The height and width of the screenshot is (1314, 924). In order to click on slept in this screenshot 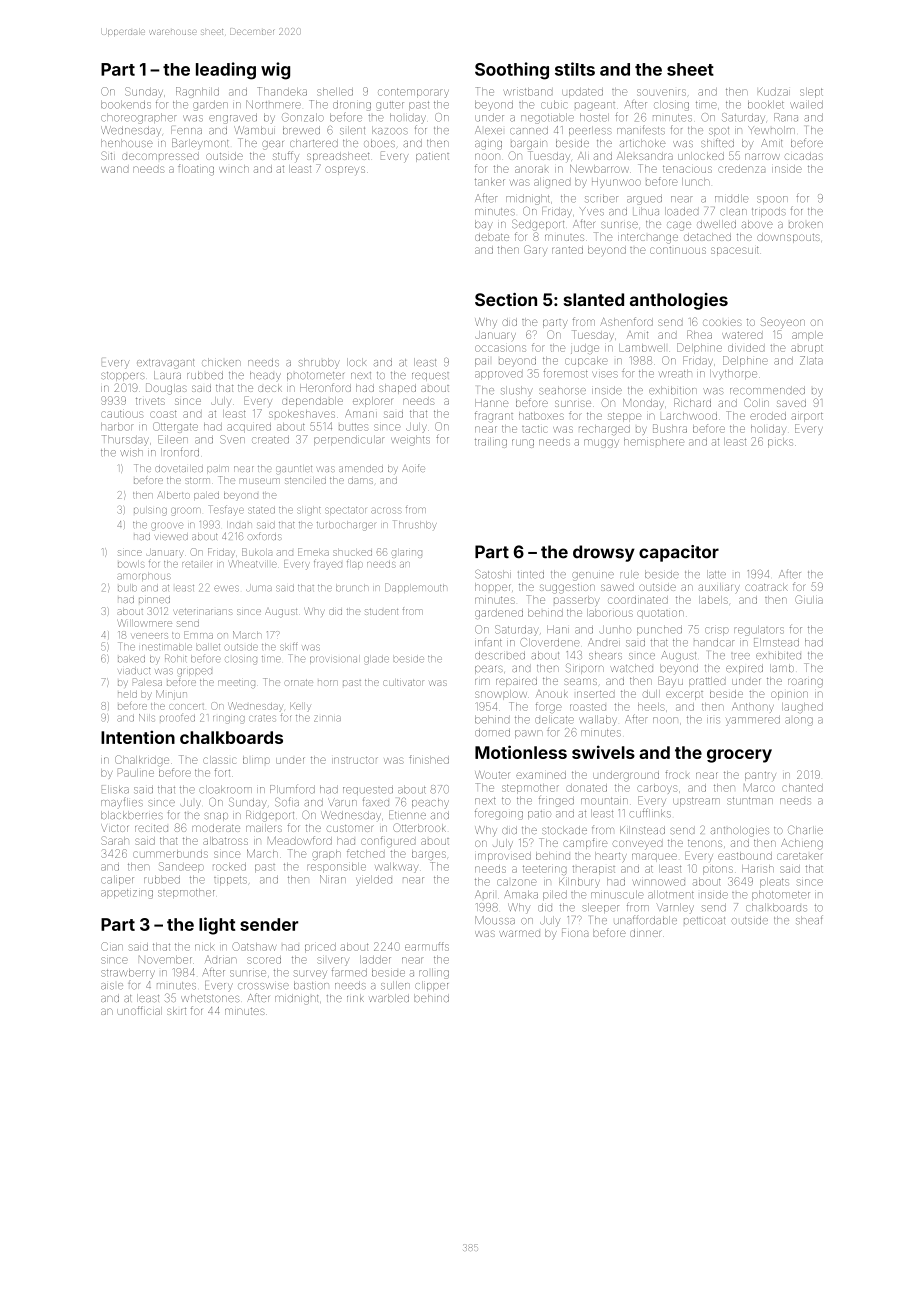, I will do `click(811, 93)`.
